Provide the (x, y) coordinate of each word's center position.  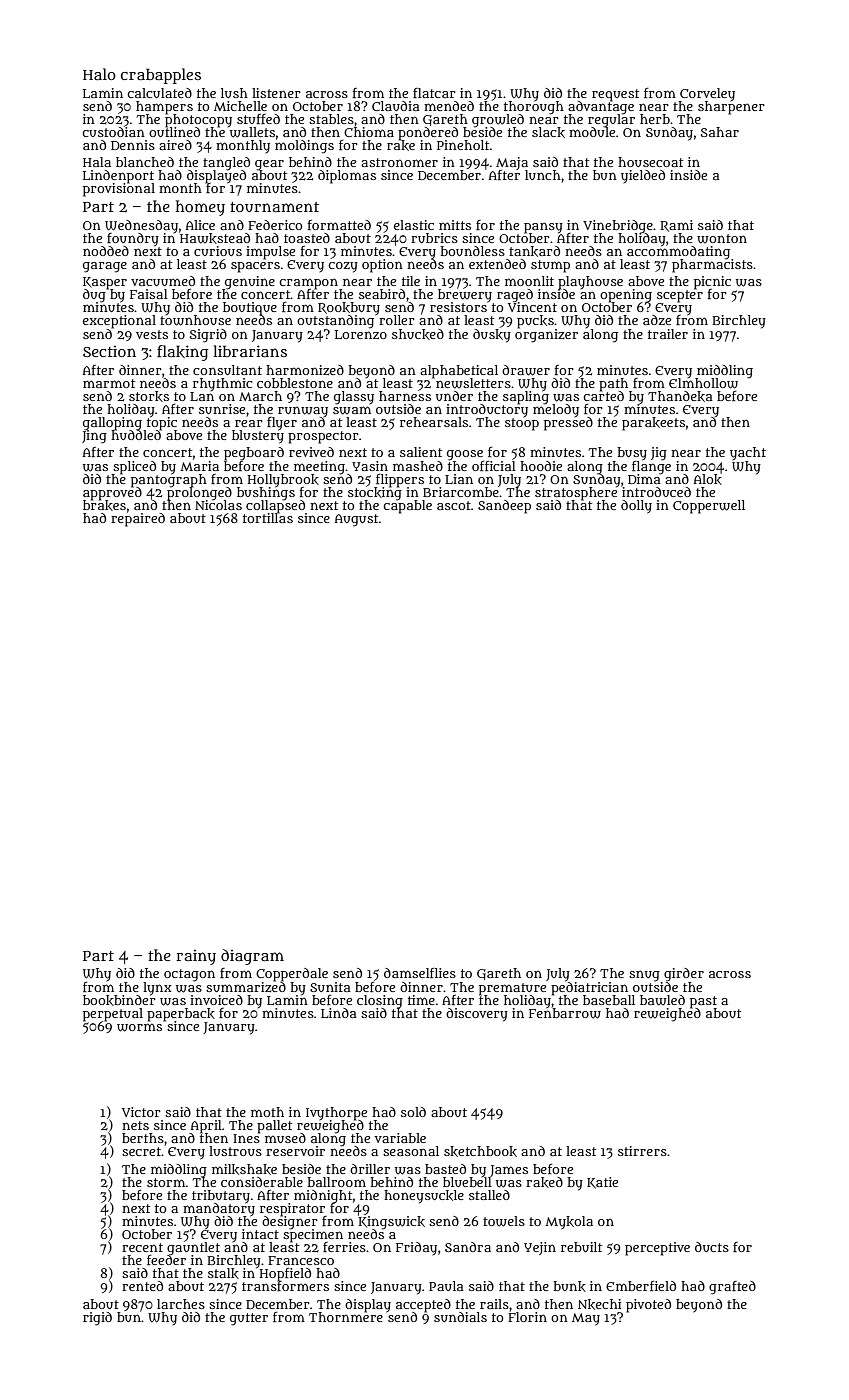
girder (684, 974)
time (421, 1000)
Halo (99, 74)
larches (181, 1304)
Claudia (396, 106)
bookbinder (119, 1000)
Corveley (707, 94)
